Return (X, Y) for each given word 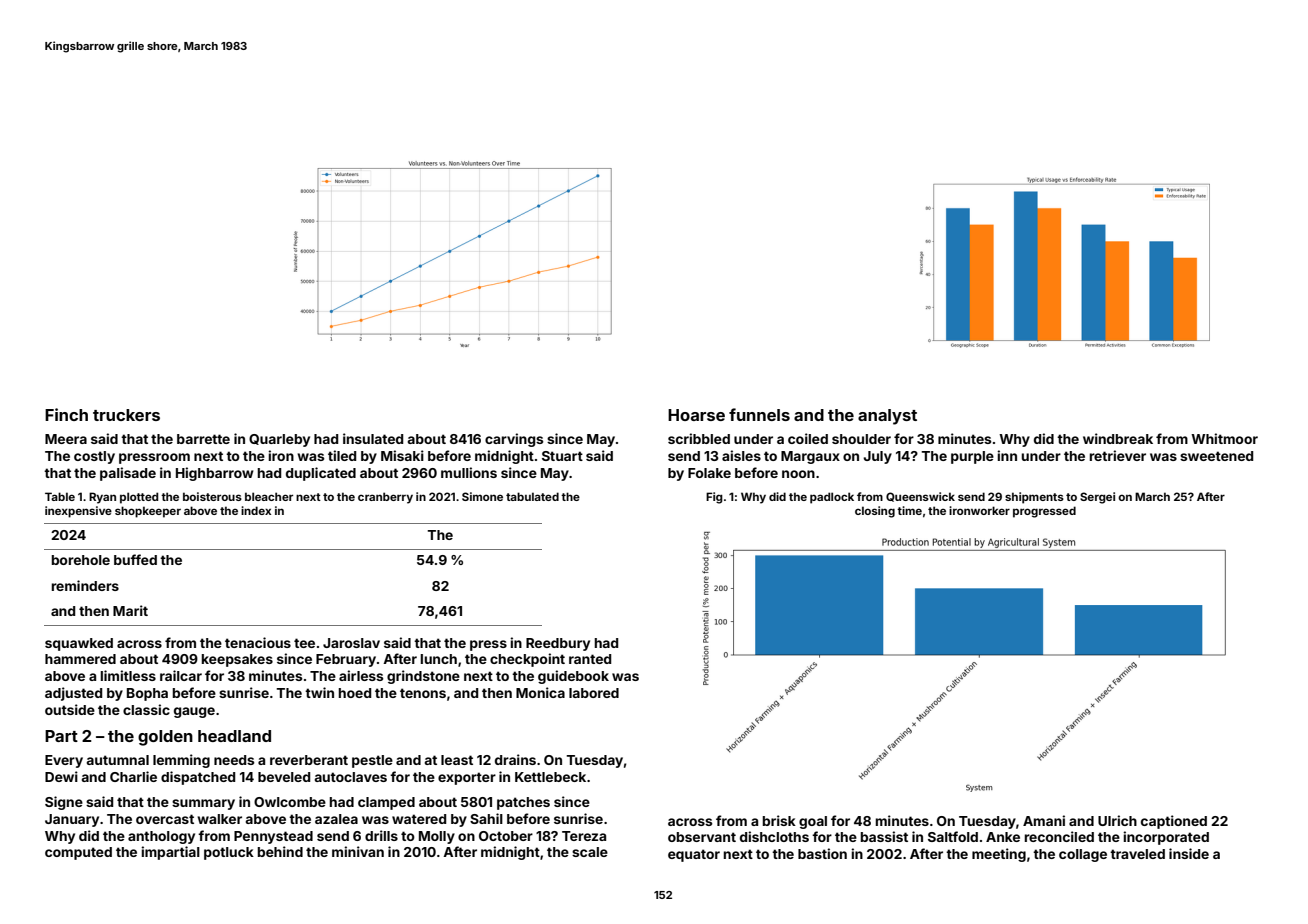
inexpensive (78, 512)
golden (165, 738)
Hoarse (696, 415)
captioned (1174, 822)
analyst (887, 417)
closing (875, 512)
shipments (1034, 498)
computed (78, 853)
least (457, 760)
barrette (203, 439)
